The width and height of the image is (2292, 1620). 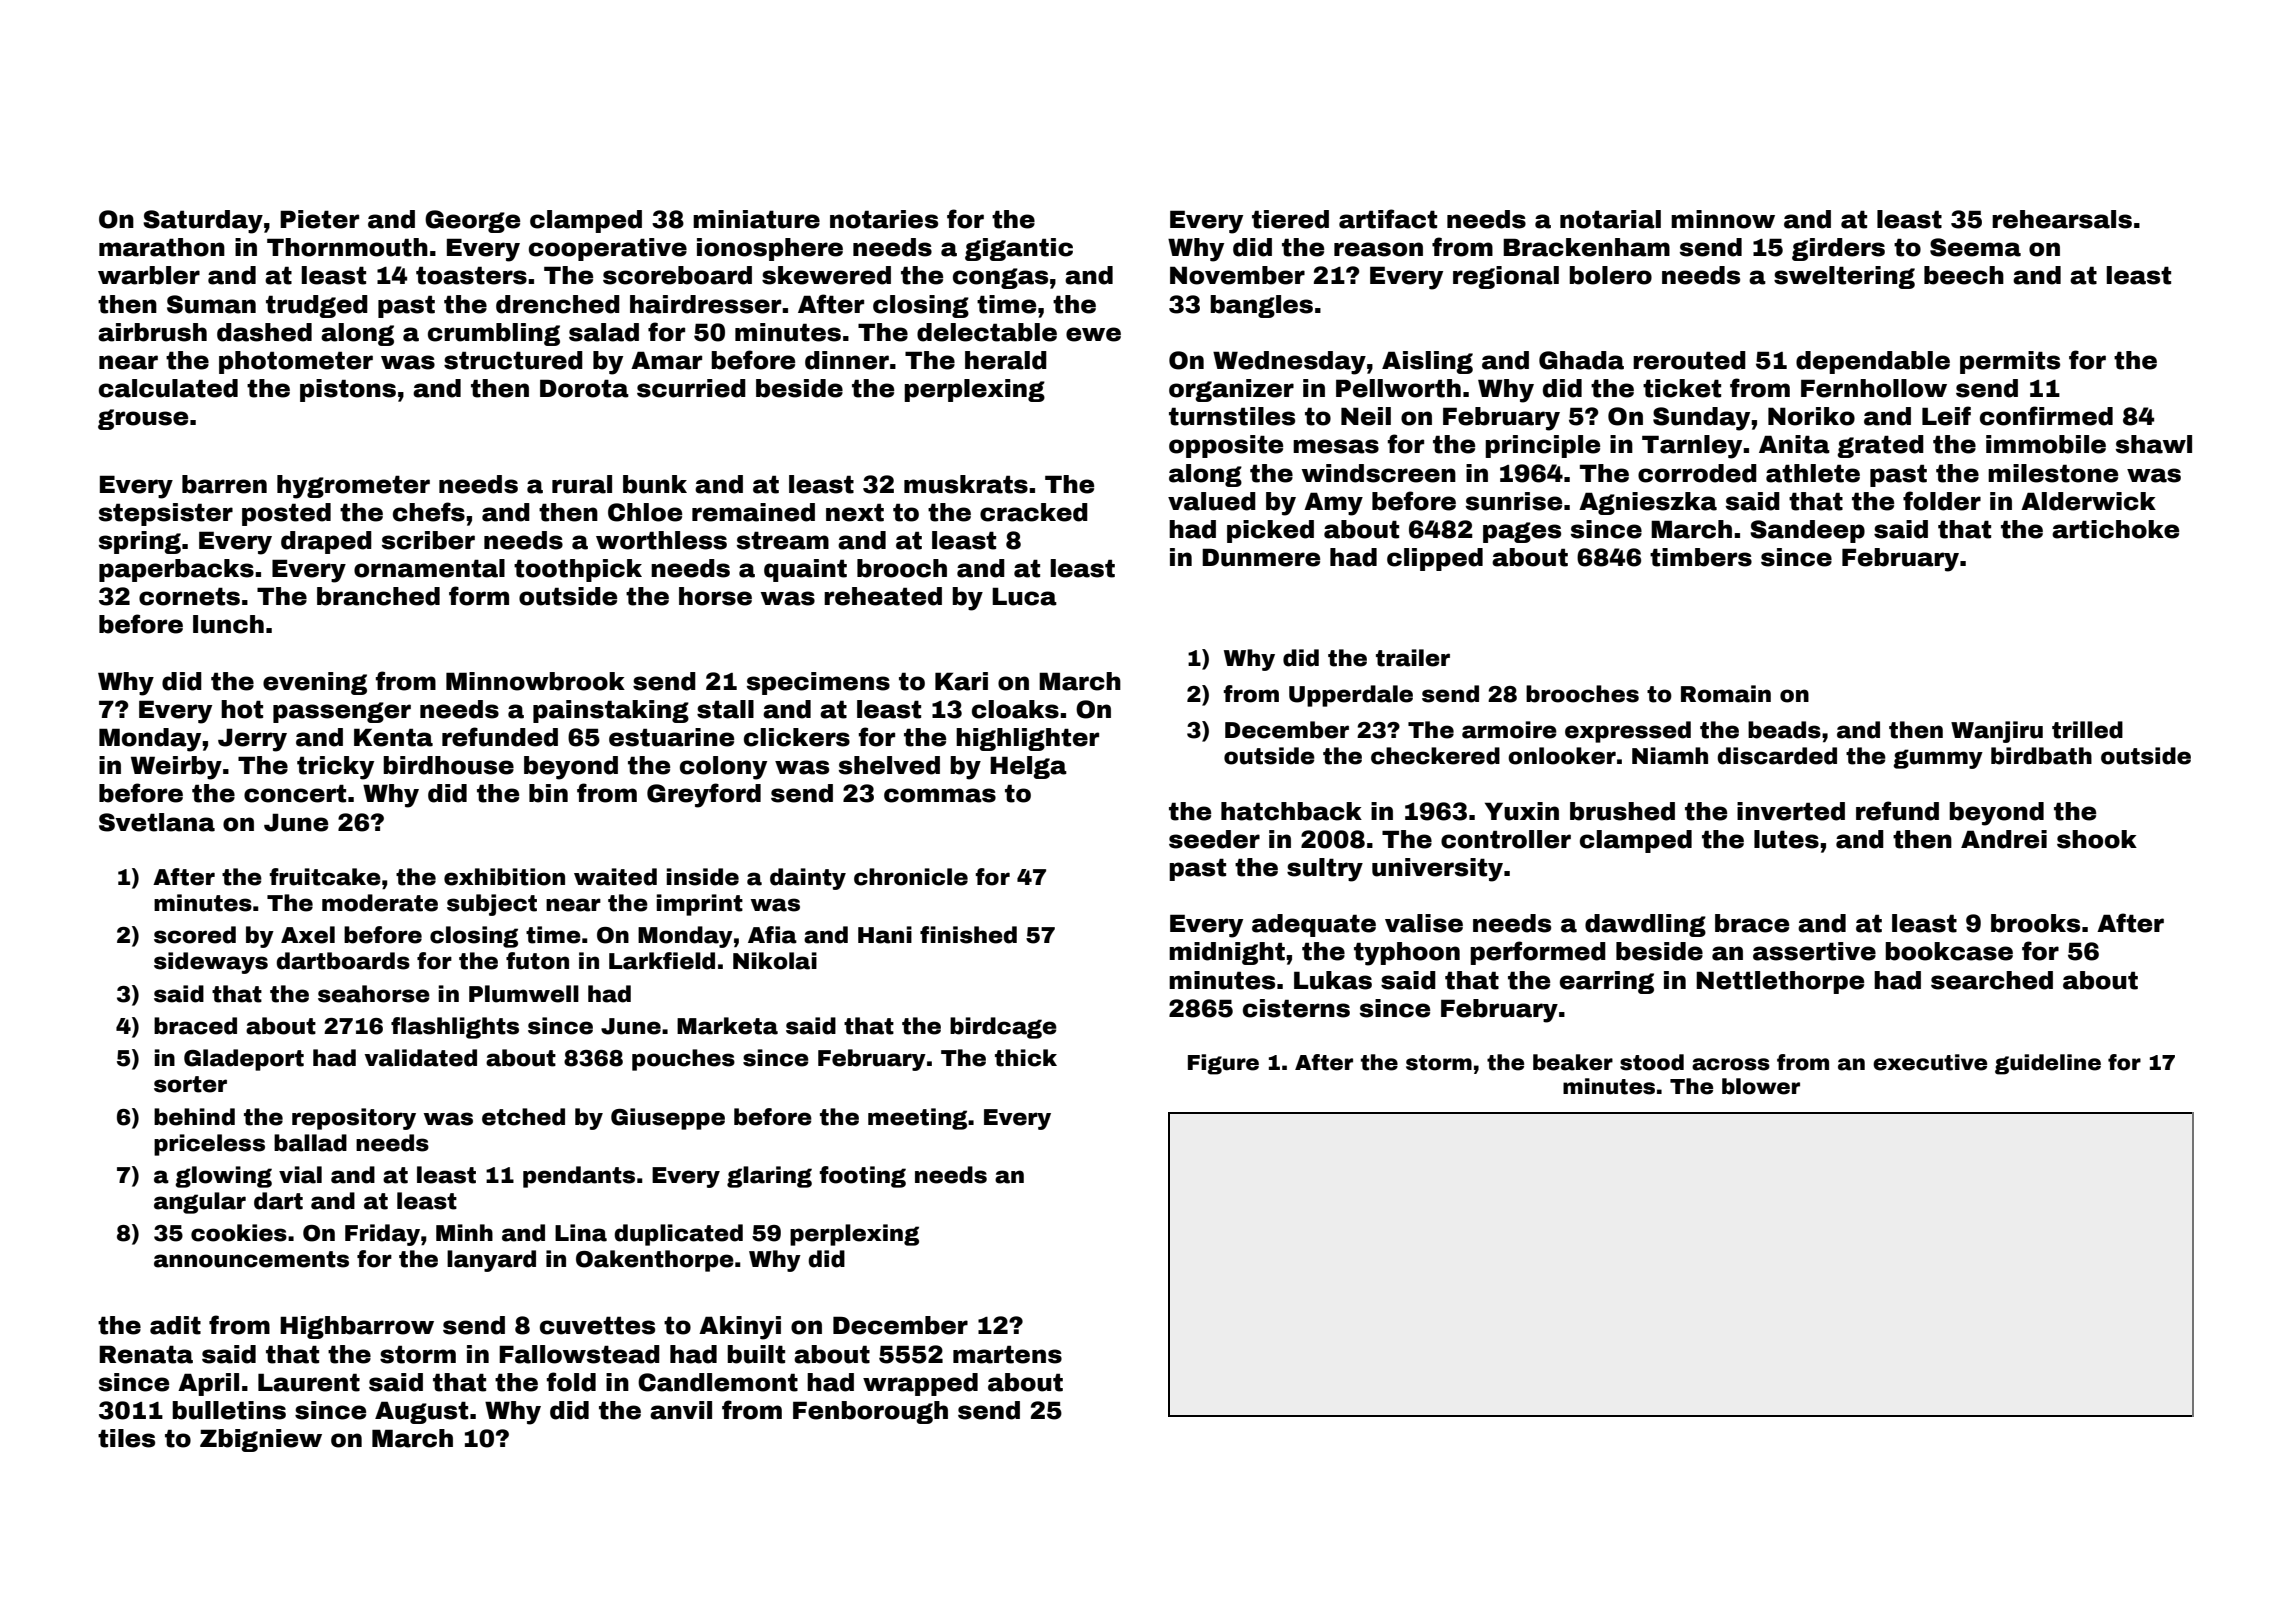 I want to click on timbers, so click(x=1701, y=557).
